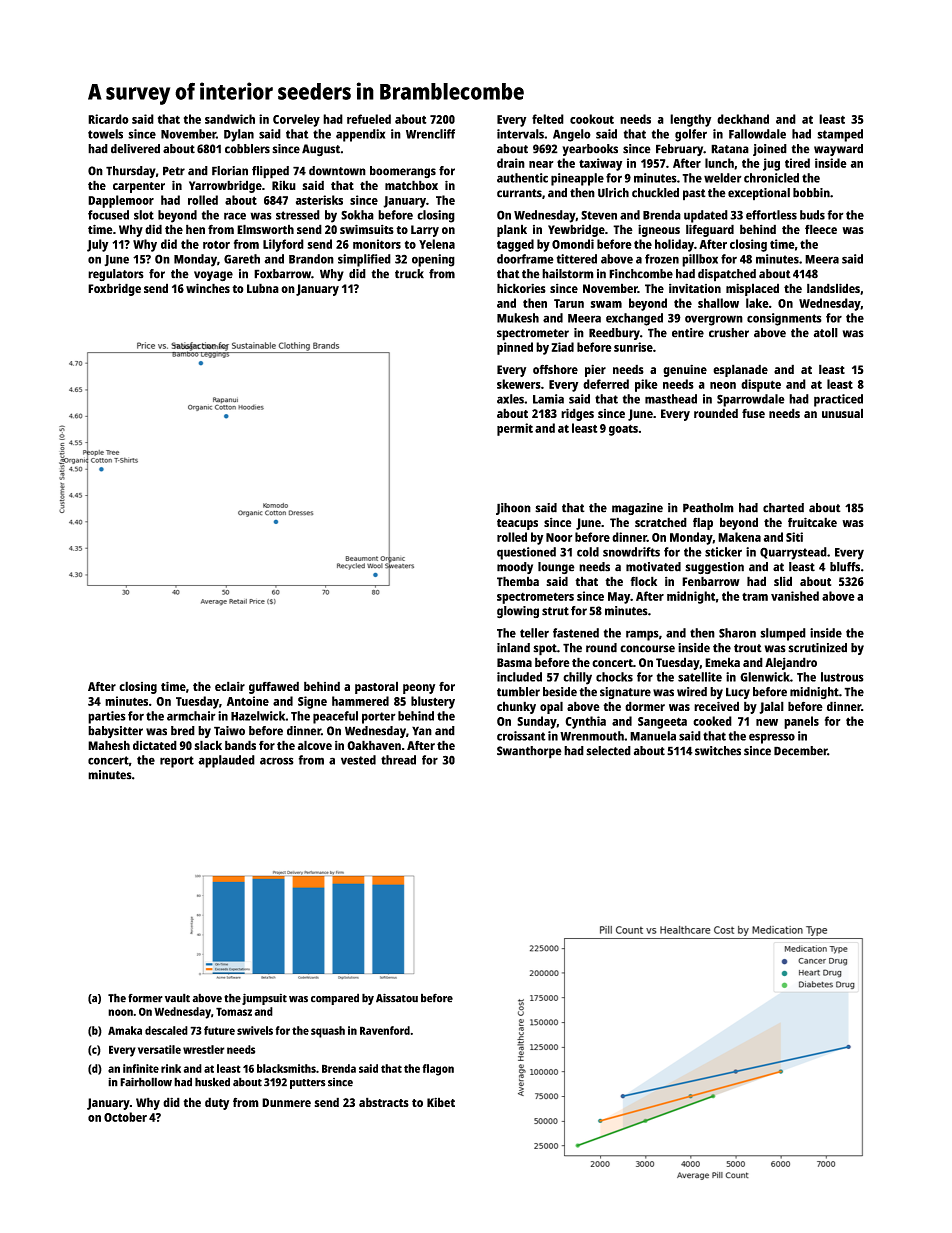 This page has width=952, height=1233. What do you see at coordinates (516, 707) in the page?
I see `chunky` at bounding box center [516, 707].
